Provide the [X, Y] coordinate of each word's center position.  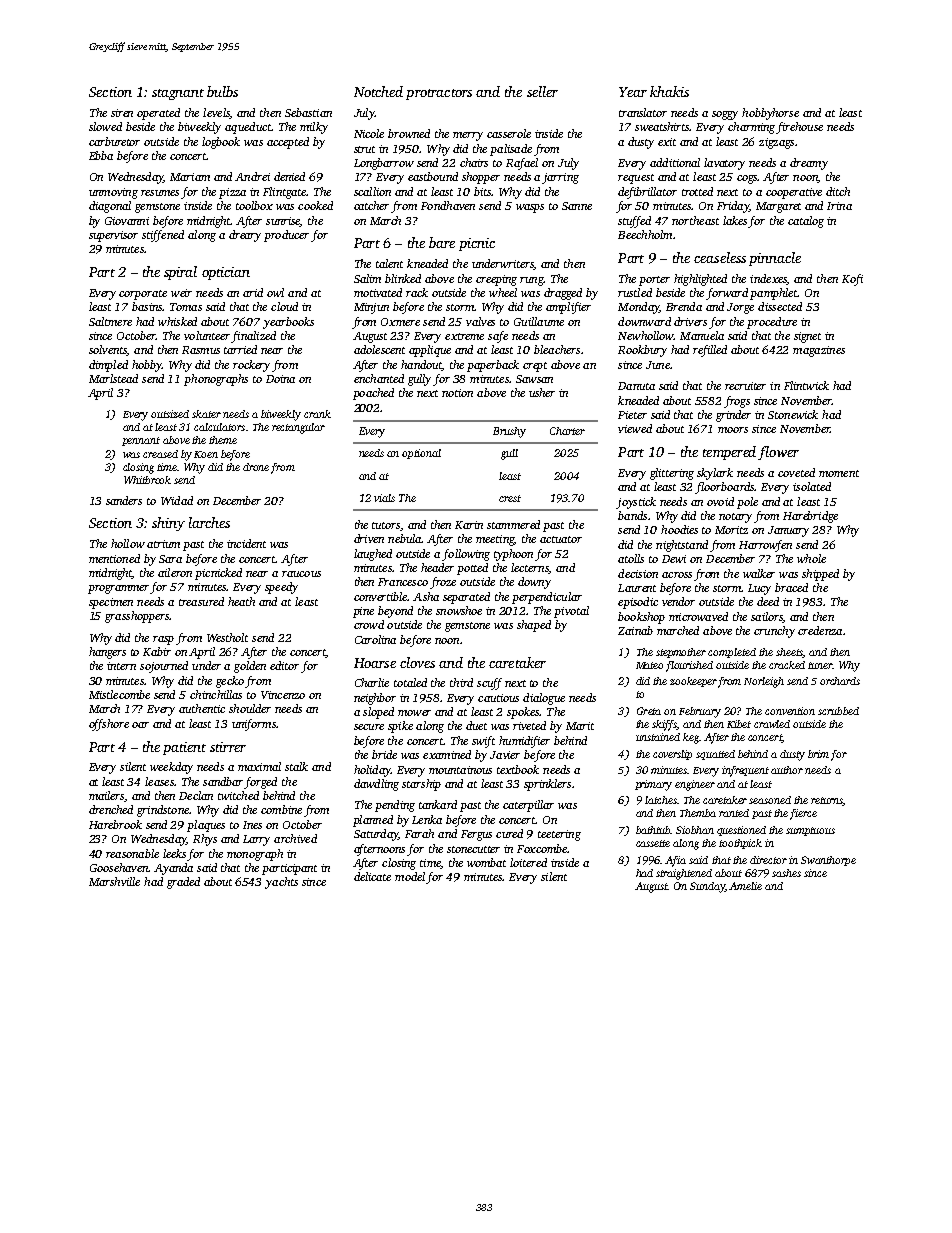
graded [183, 883]
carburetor [114, 141]
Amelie [745, 886]
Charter [567, 431]
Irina [839, 206]
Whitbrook [147, 480]
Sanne [577, 206]
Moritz [731, 530]
